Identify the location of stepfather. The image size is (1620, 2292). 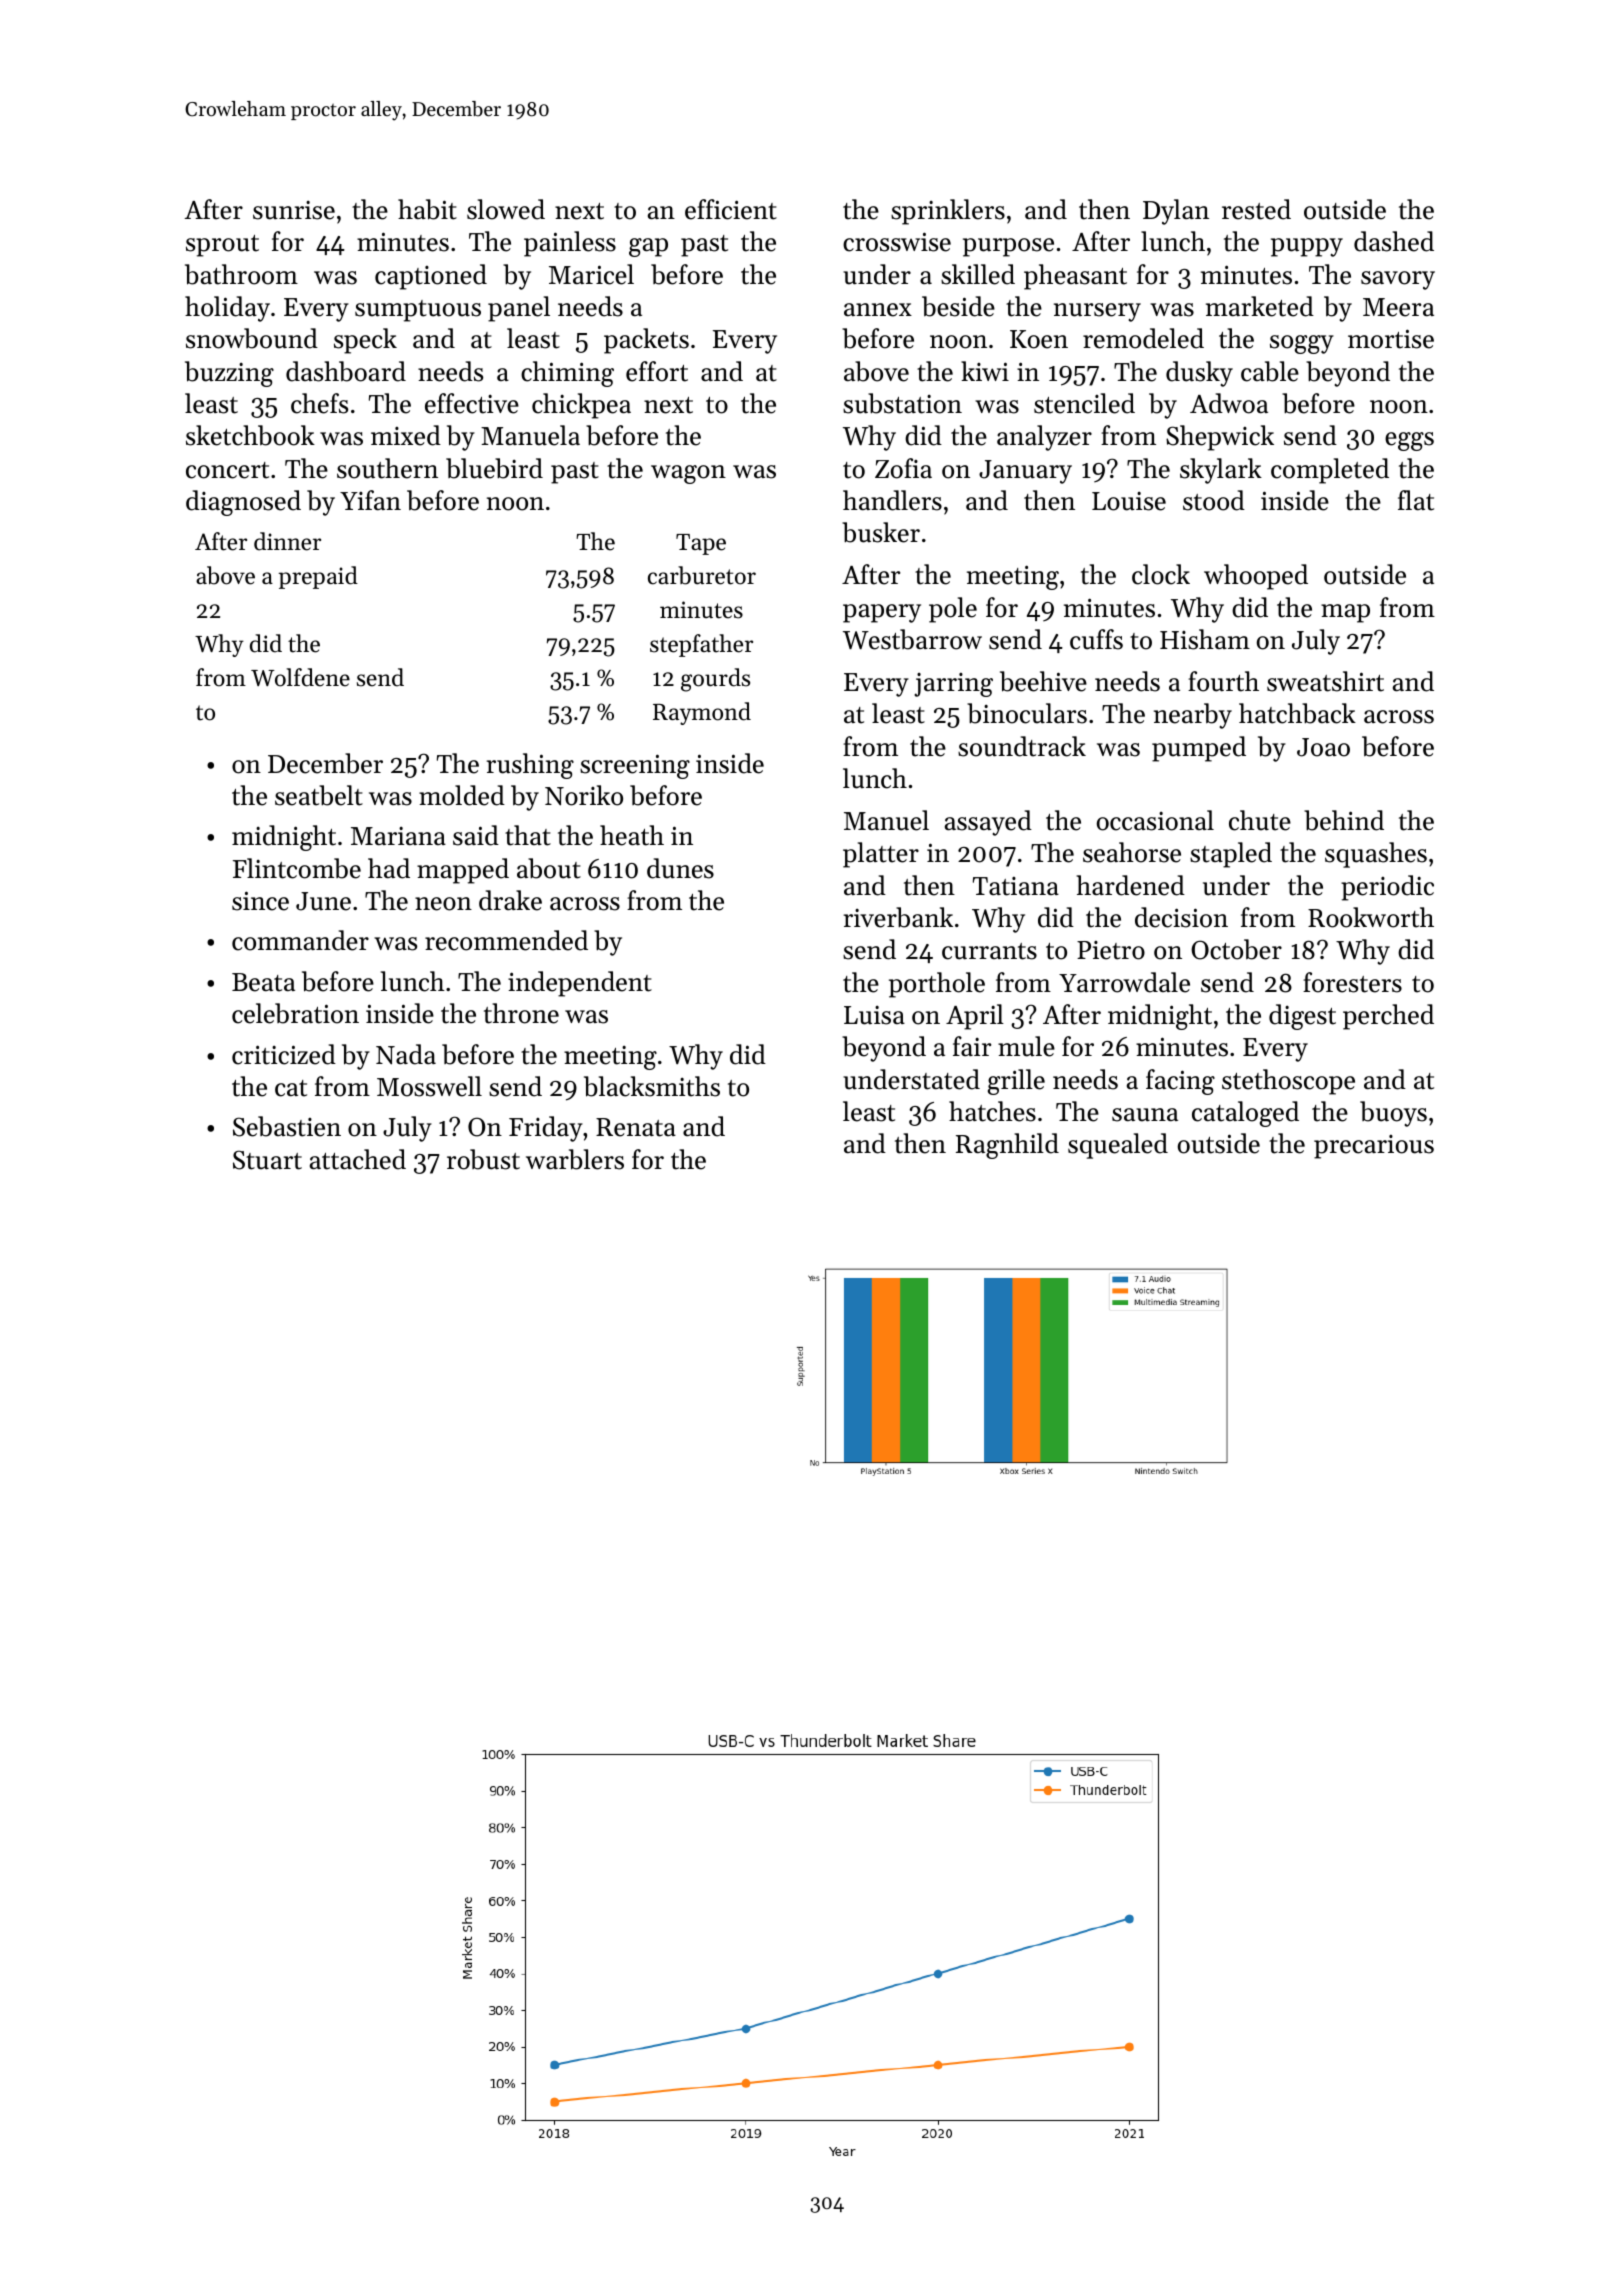
(701, 645).
